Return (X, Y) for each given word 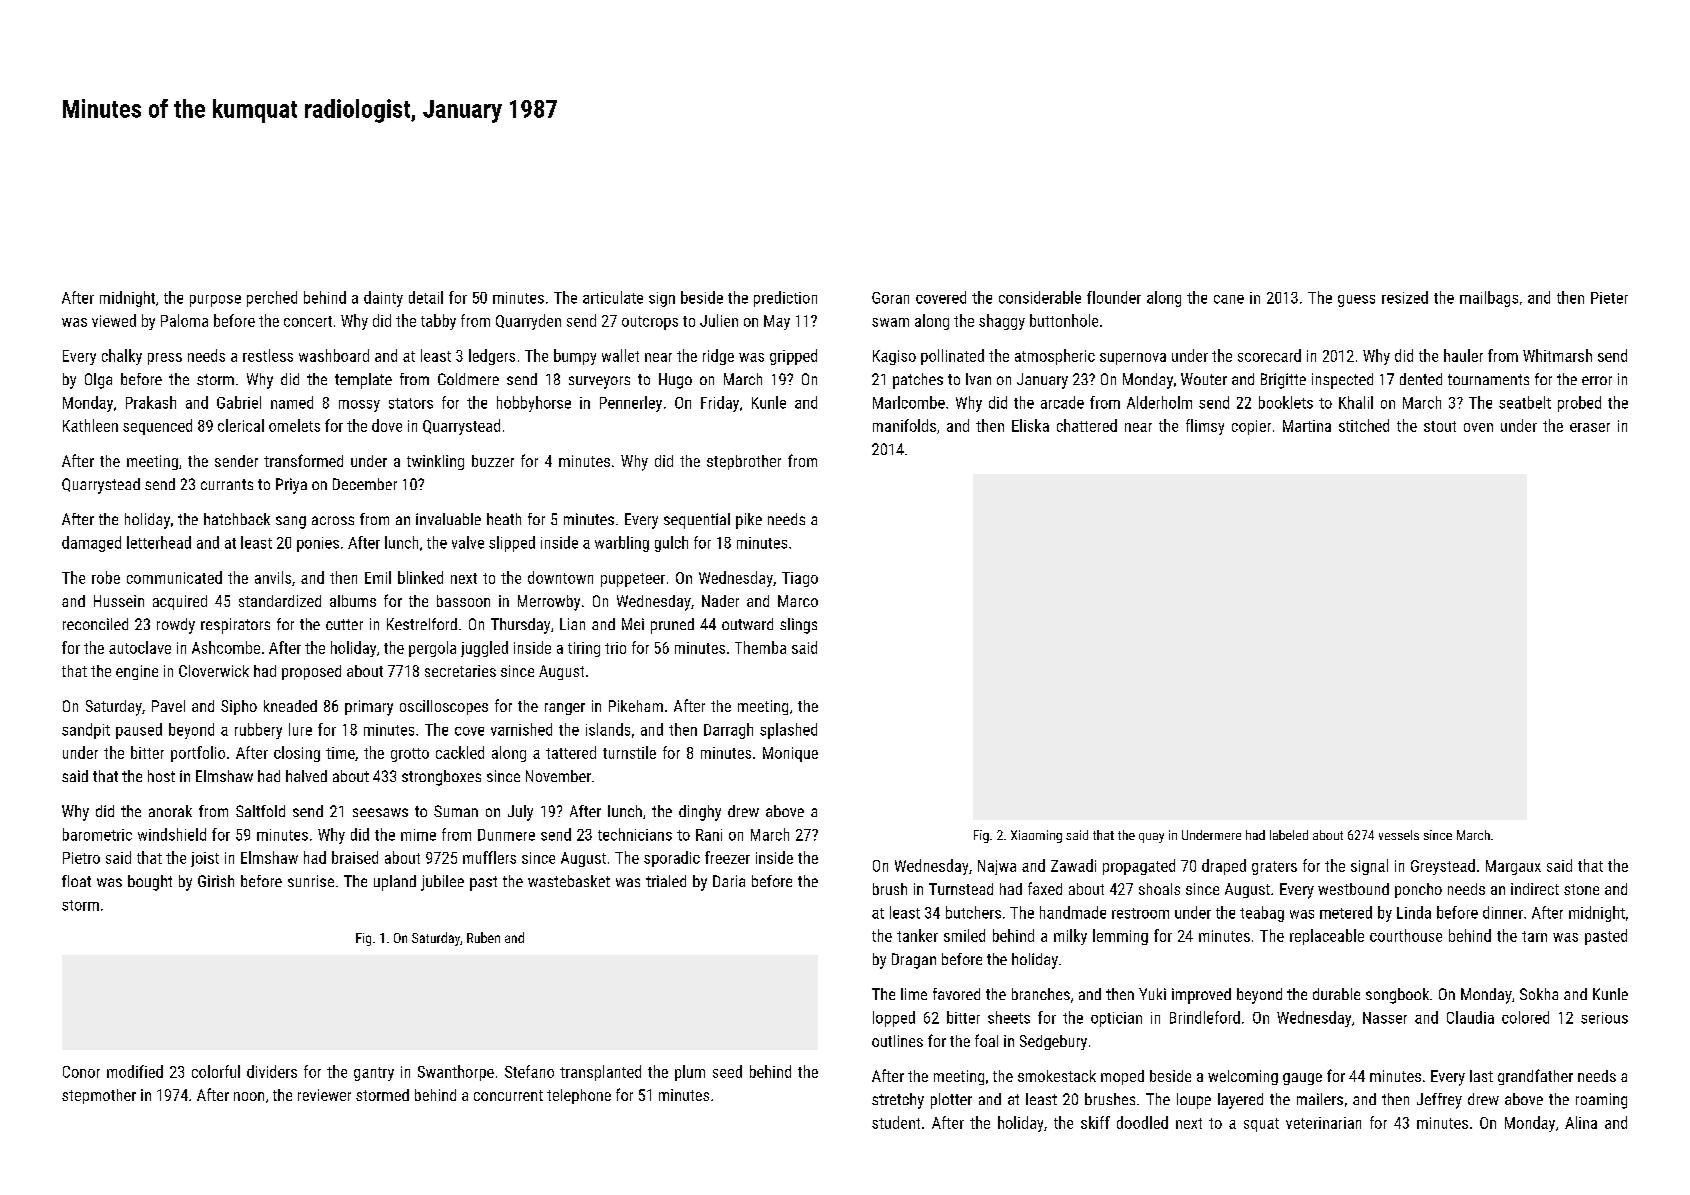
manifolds (904, 425)
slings (798, 626)
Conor (81, 1072)
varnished (521, 729)
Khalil (1356, 402)
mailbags (1489, 299)
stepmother (99, 1096)
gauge (1302, 1079)
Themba (760, 647)
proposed (311, 672)
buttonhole (1064, 320)
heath (504, 519)
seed (727, 1071)
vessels (1399, 835)
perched (272, 299)
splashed (788, 731)
